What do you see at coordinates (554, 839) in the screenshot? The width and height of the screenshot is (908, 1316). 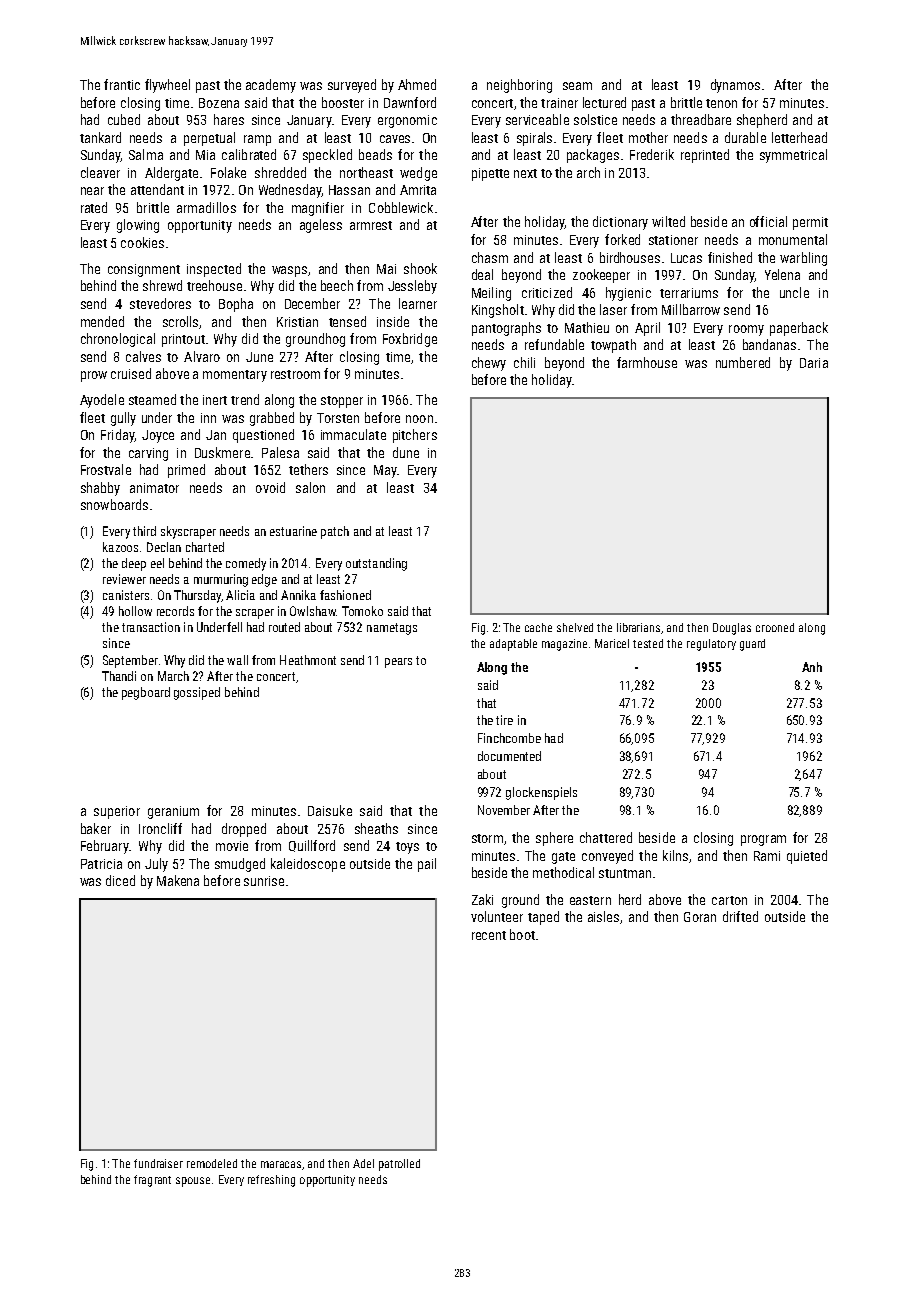 I see `sphere` at bounding box center [554, 839].
